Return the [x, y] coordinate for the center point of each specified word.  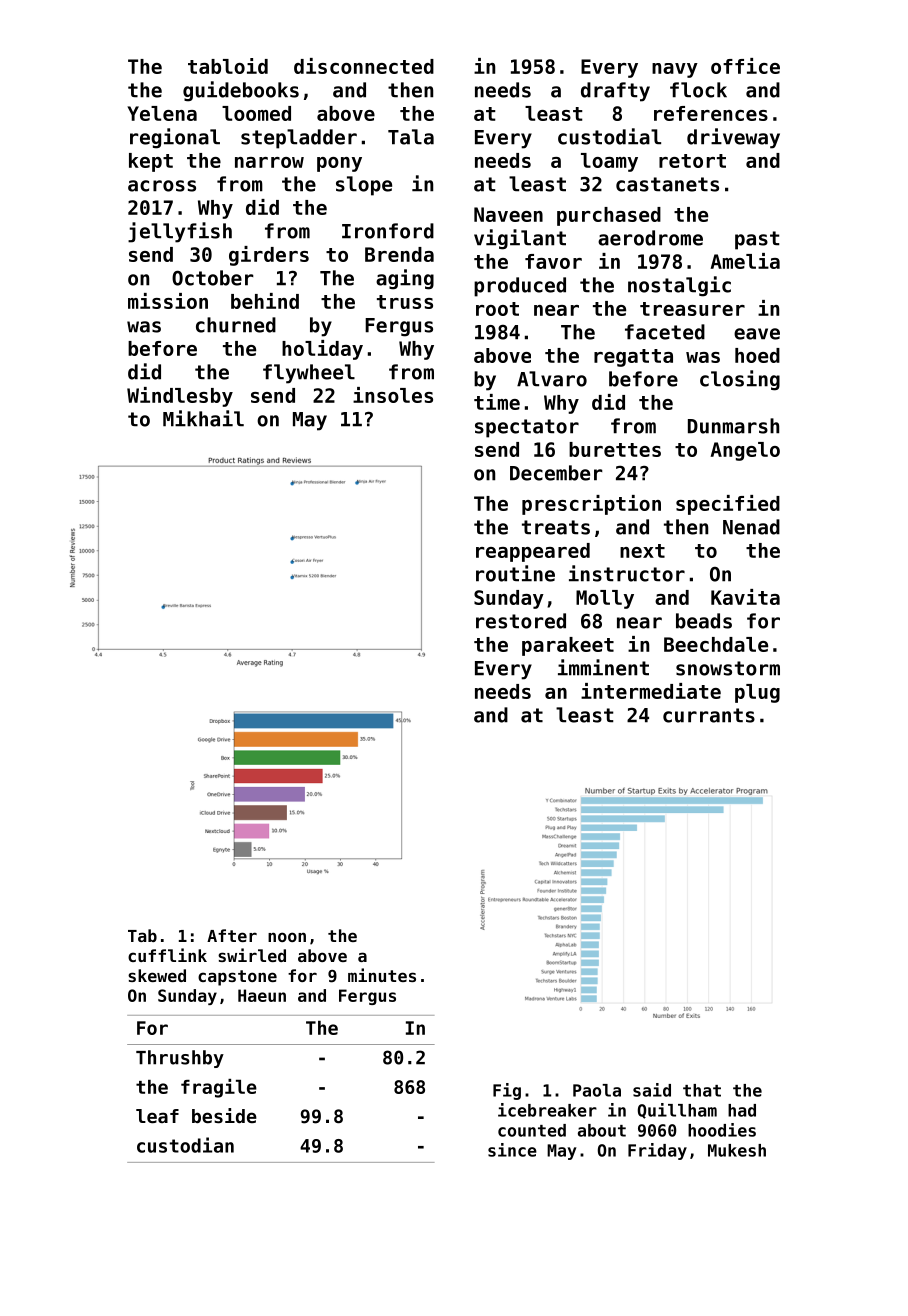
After [232, 935]
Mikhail [203, 418]
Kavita [745, 597]
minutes [382, 975]
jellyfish [180, 232]
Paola [597, 1090]
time [497, 402]
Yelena [162, 113]
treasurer [692, 309]
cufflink [167, 955]
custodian [185, 1145]
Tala [411, 137]
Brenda [399, 254]
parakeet [568, 646]
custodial [609, 136]
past [757, 240]
